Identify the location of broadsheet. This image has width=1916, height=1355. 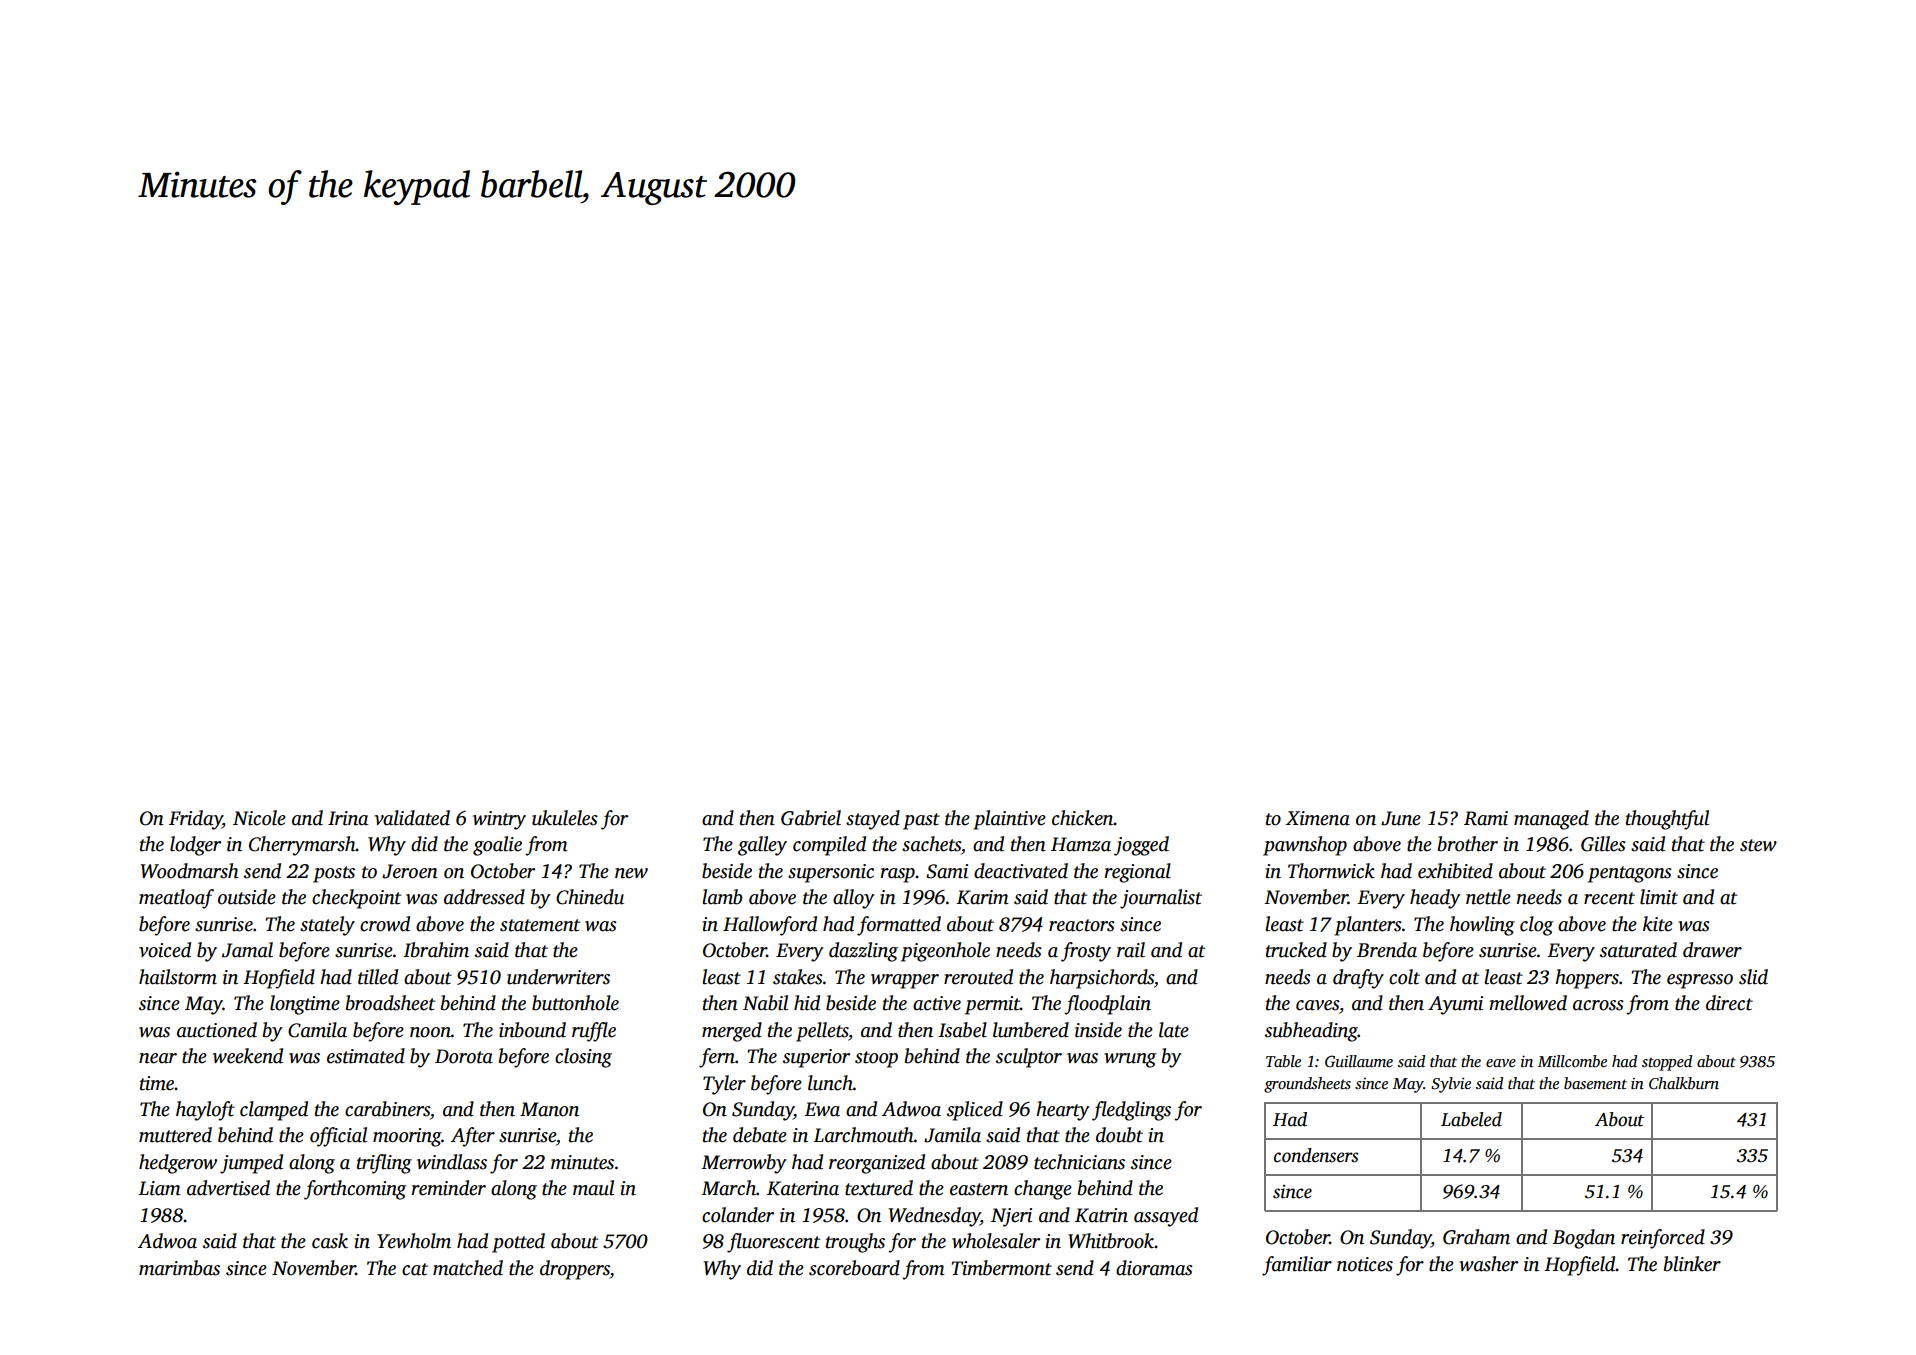
(390, 1003).
